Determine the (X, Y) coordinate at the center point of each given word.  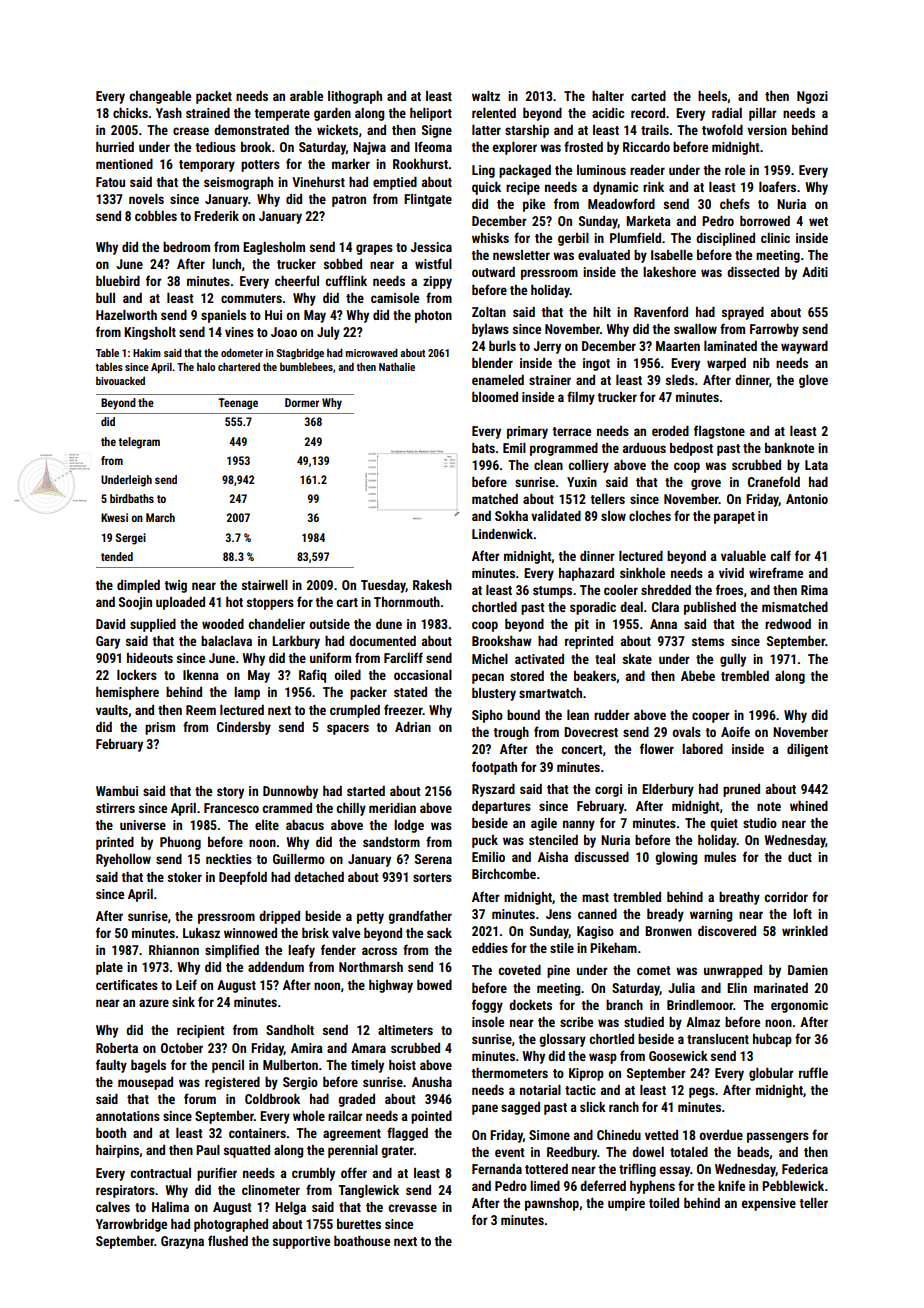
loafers (777, 186)
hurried (115, 147)
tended (117, 556)
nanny (579, 825)
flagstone (719, 432)
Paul (208, 1150)
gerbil (573, 239)
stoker (185, 877)
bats (483, 448)
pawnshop (552, 1204)
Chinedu (619, 1135)
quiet (724, 824)
